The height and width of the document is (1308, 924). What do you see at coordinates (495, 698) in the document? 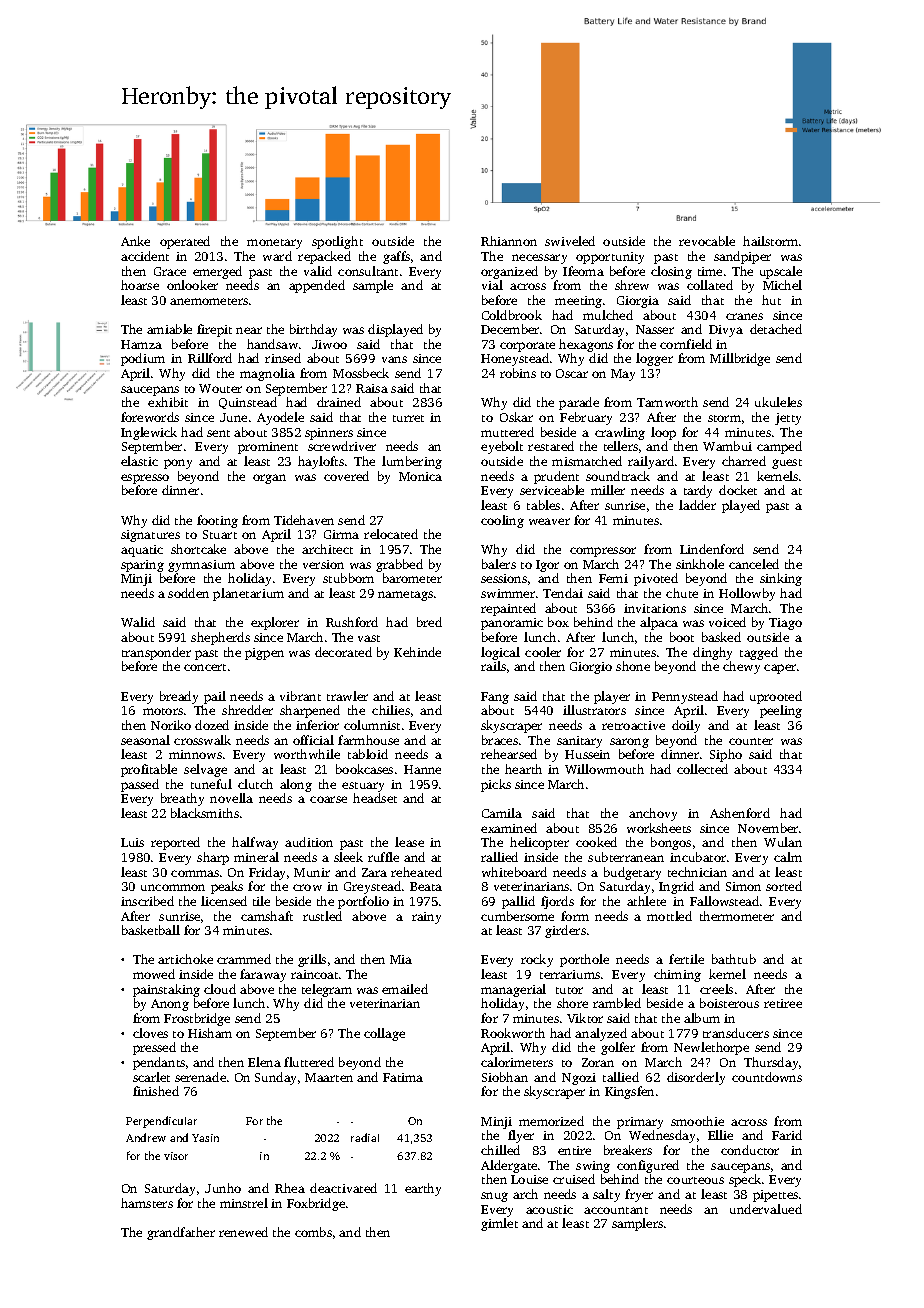
I see `Fang` at bounding box center [495, 698].
